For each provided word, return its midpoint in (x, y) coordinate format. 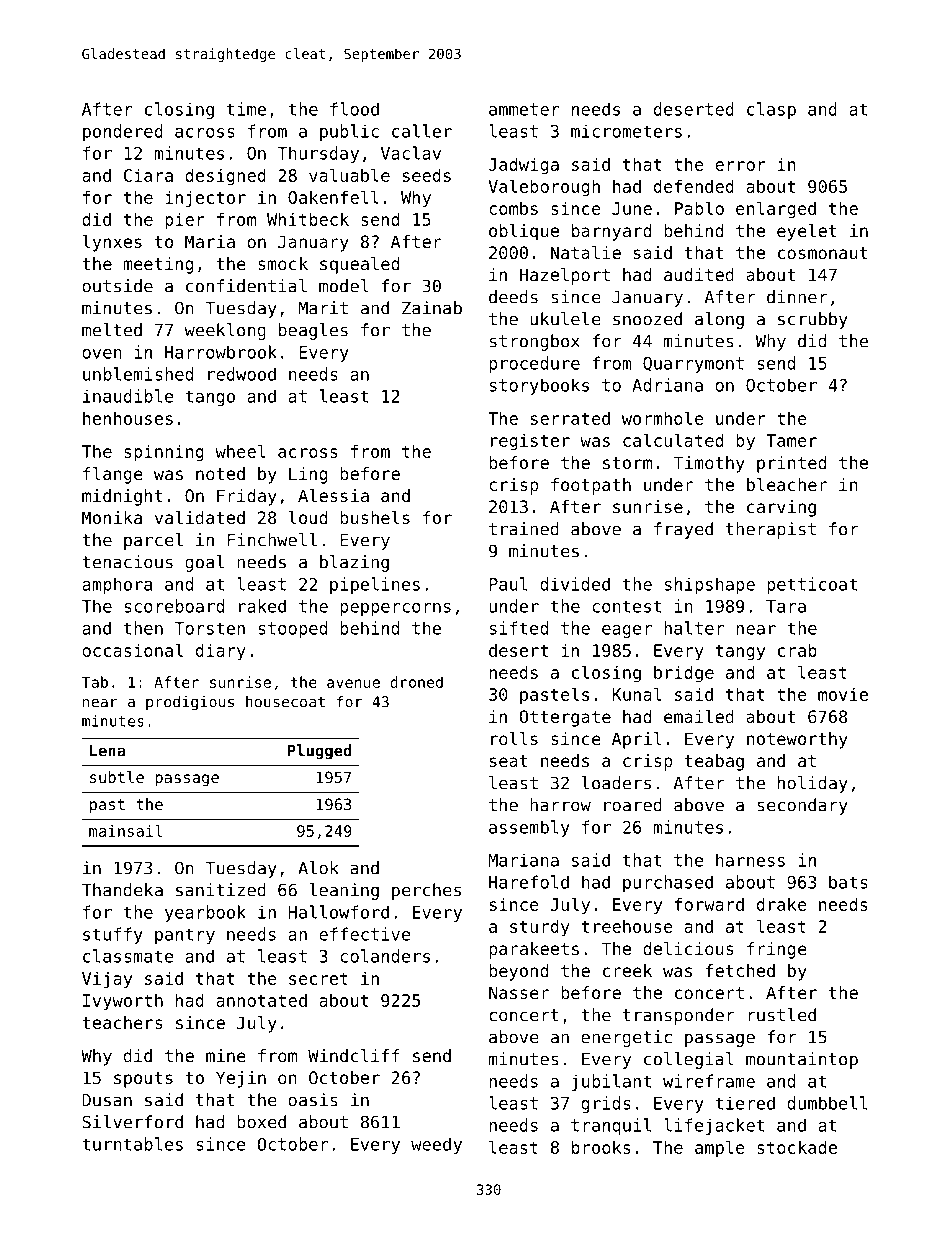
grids (606, 1104)
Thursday (318, 154)
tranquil (611, 1126)
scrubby (813, 320)
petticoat (812, 585)
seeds (427, 175)
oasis (313, 1100)
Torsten (209, 628)
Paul (508, 584)
